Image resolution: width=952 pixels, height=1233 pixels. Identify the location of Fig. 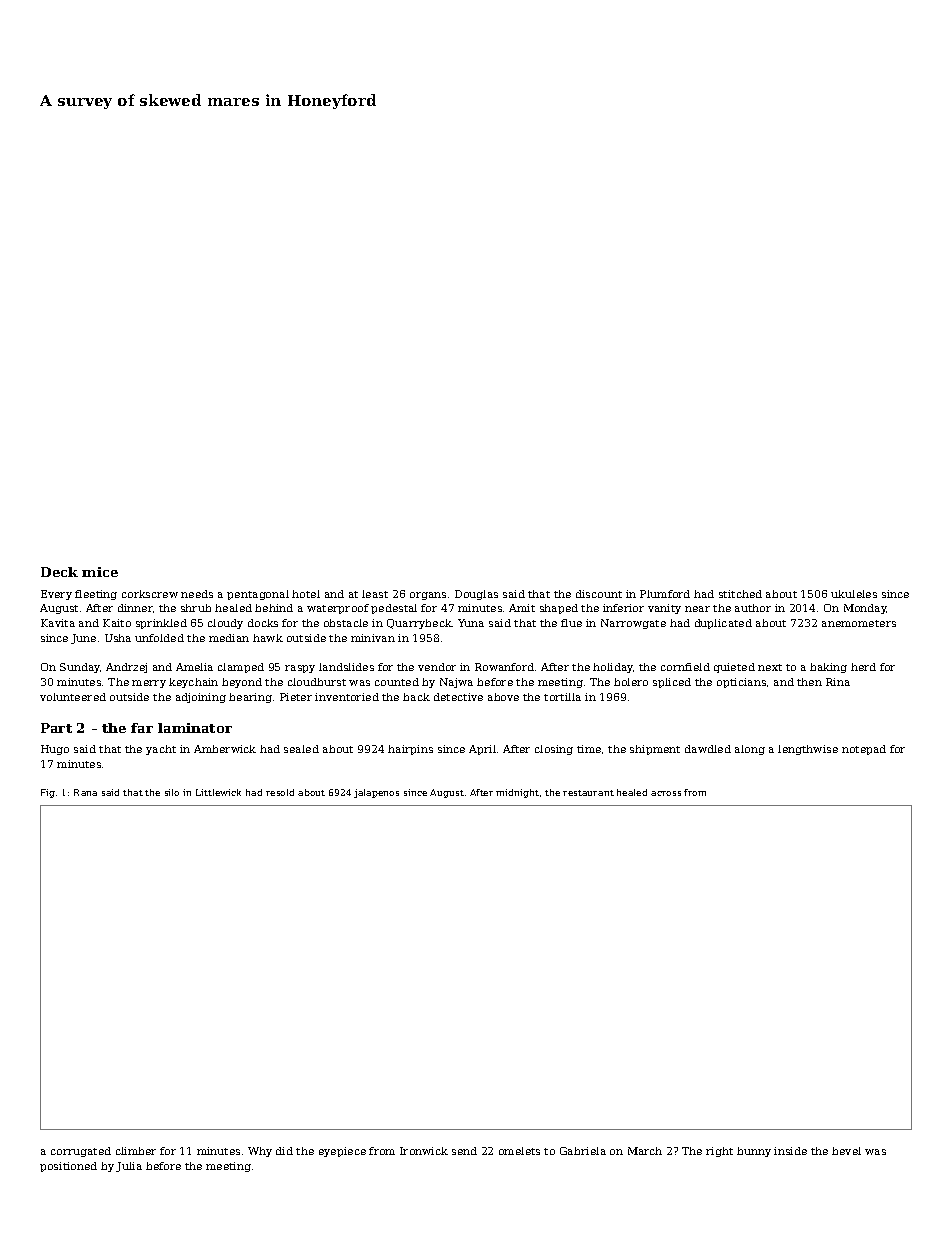
(48, 793).
